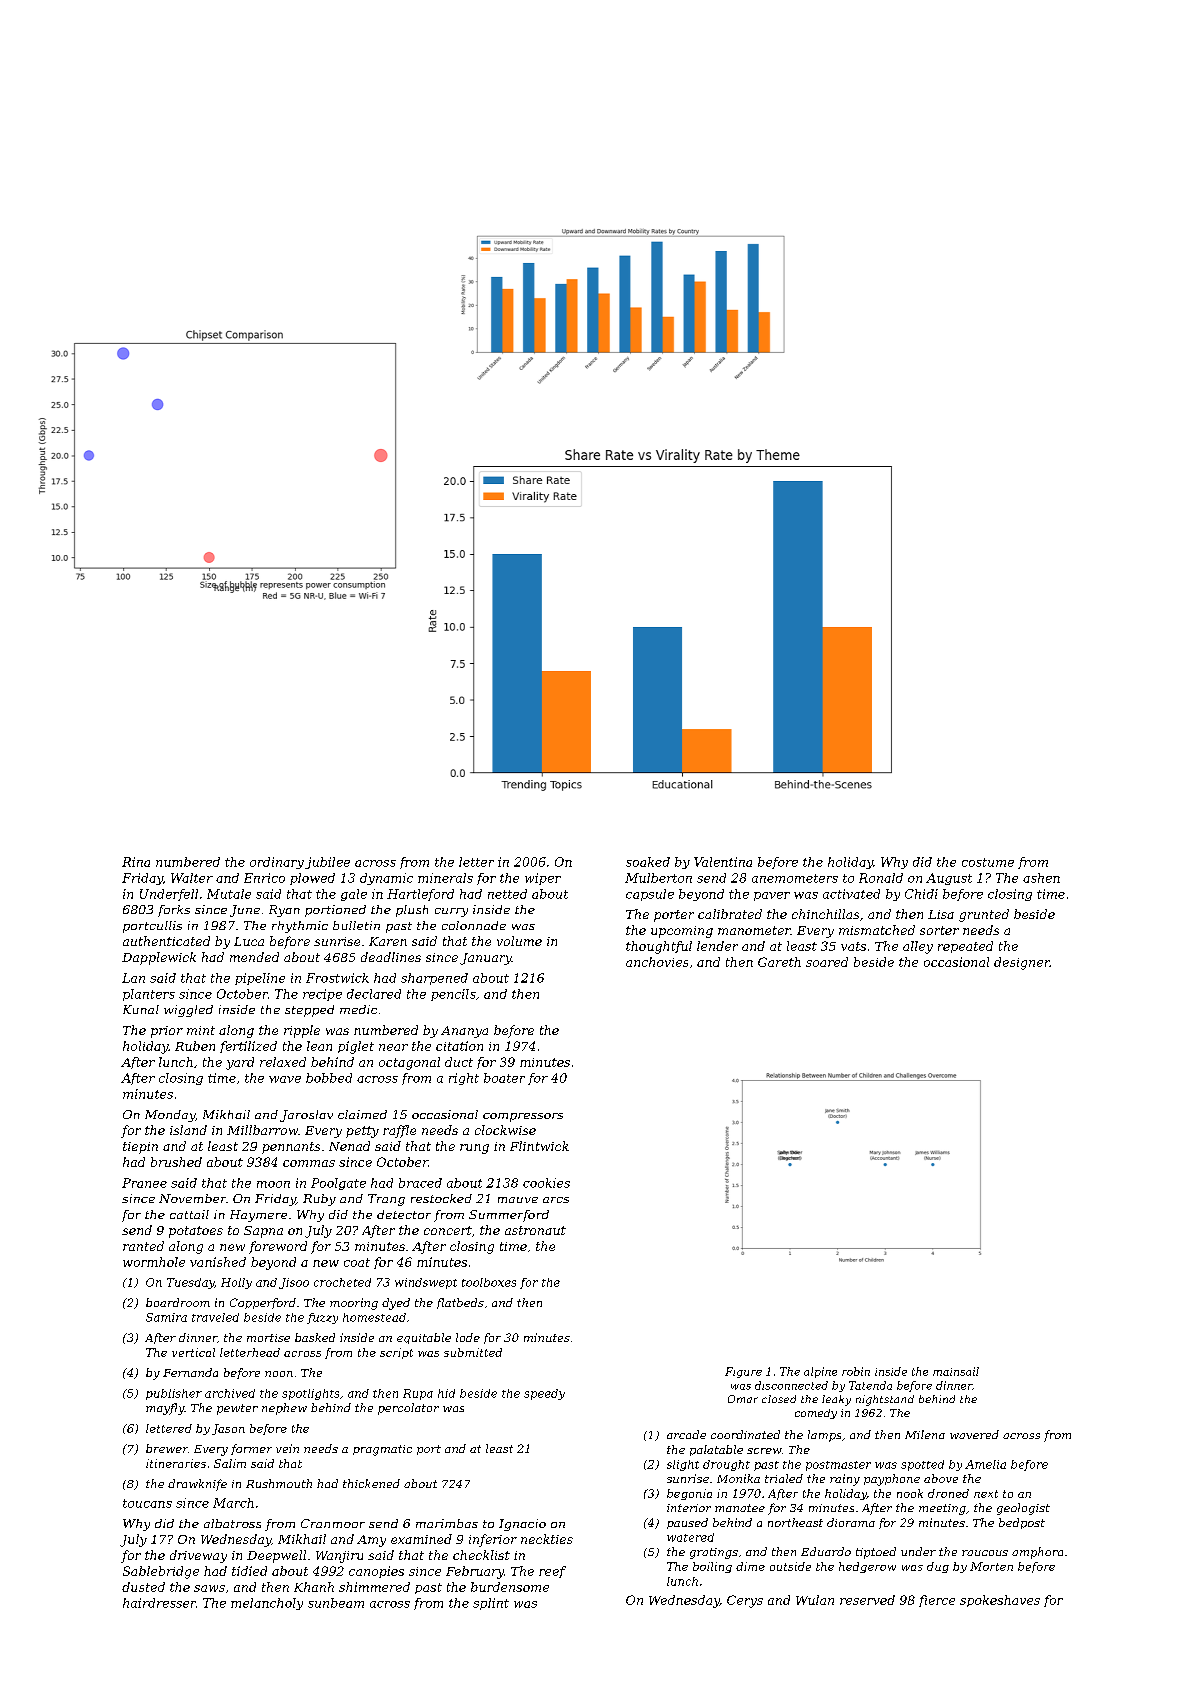  Describe the element at coordinates (474, 1149) in the screenshot. I see `rung` at that location.
